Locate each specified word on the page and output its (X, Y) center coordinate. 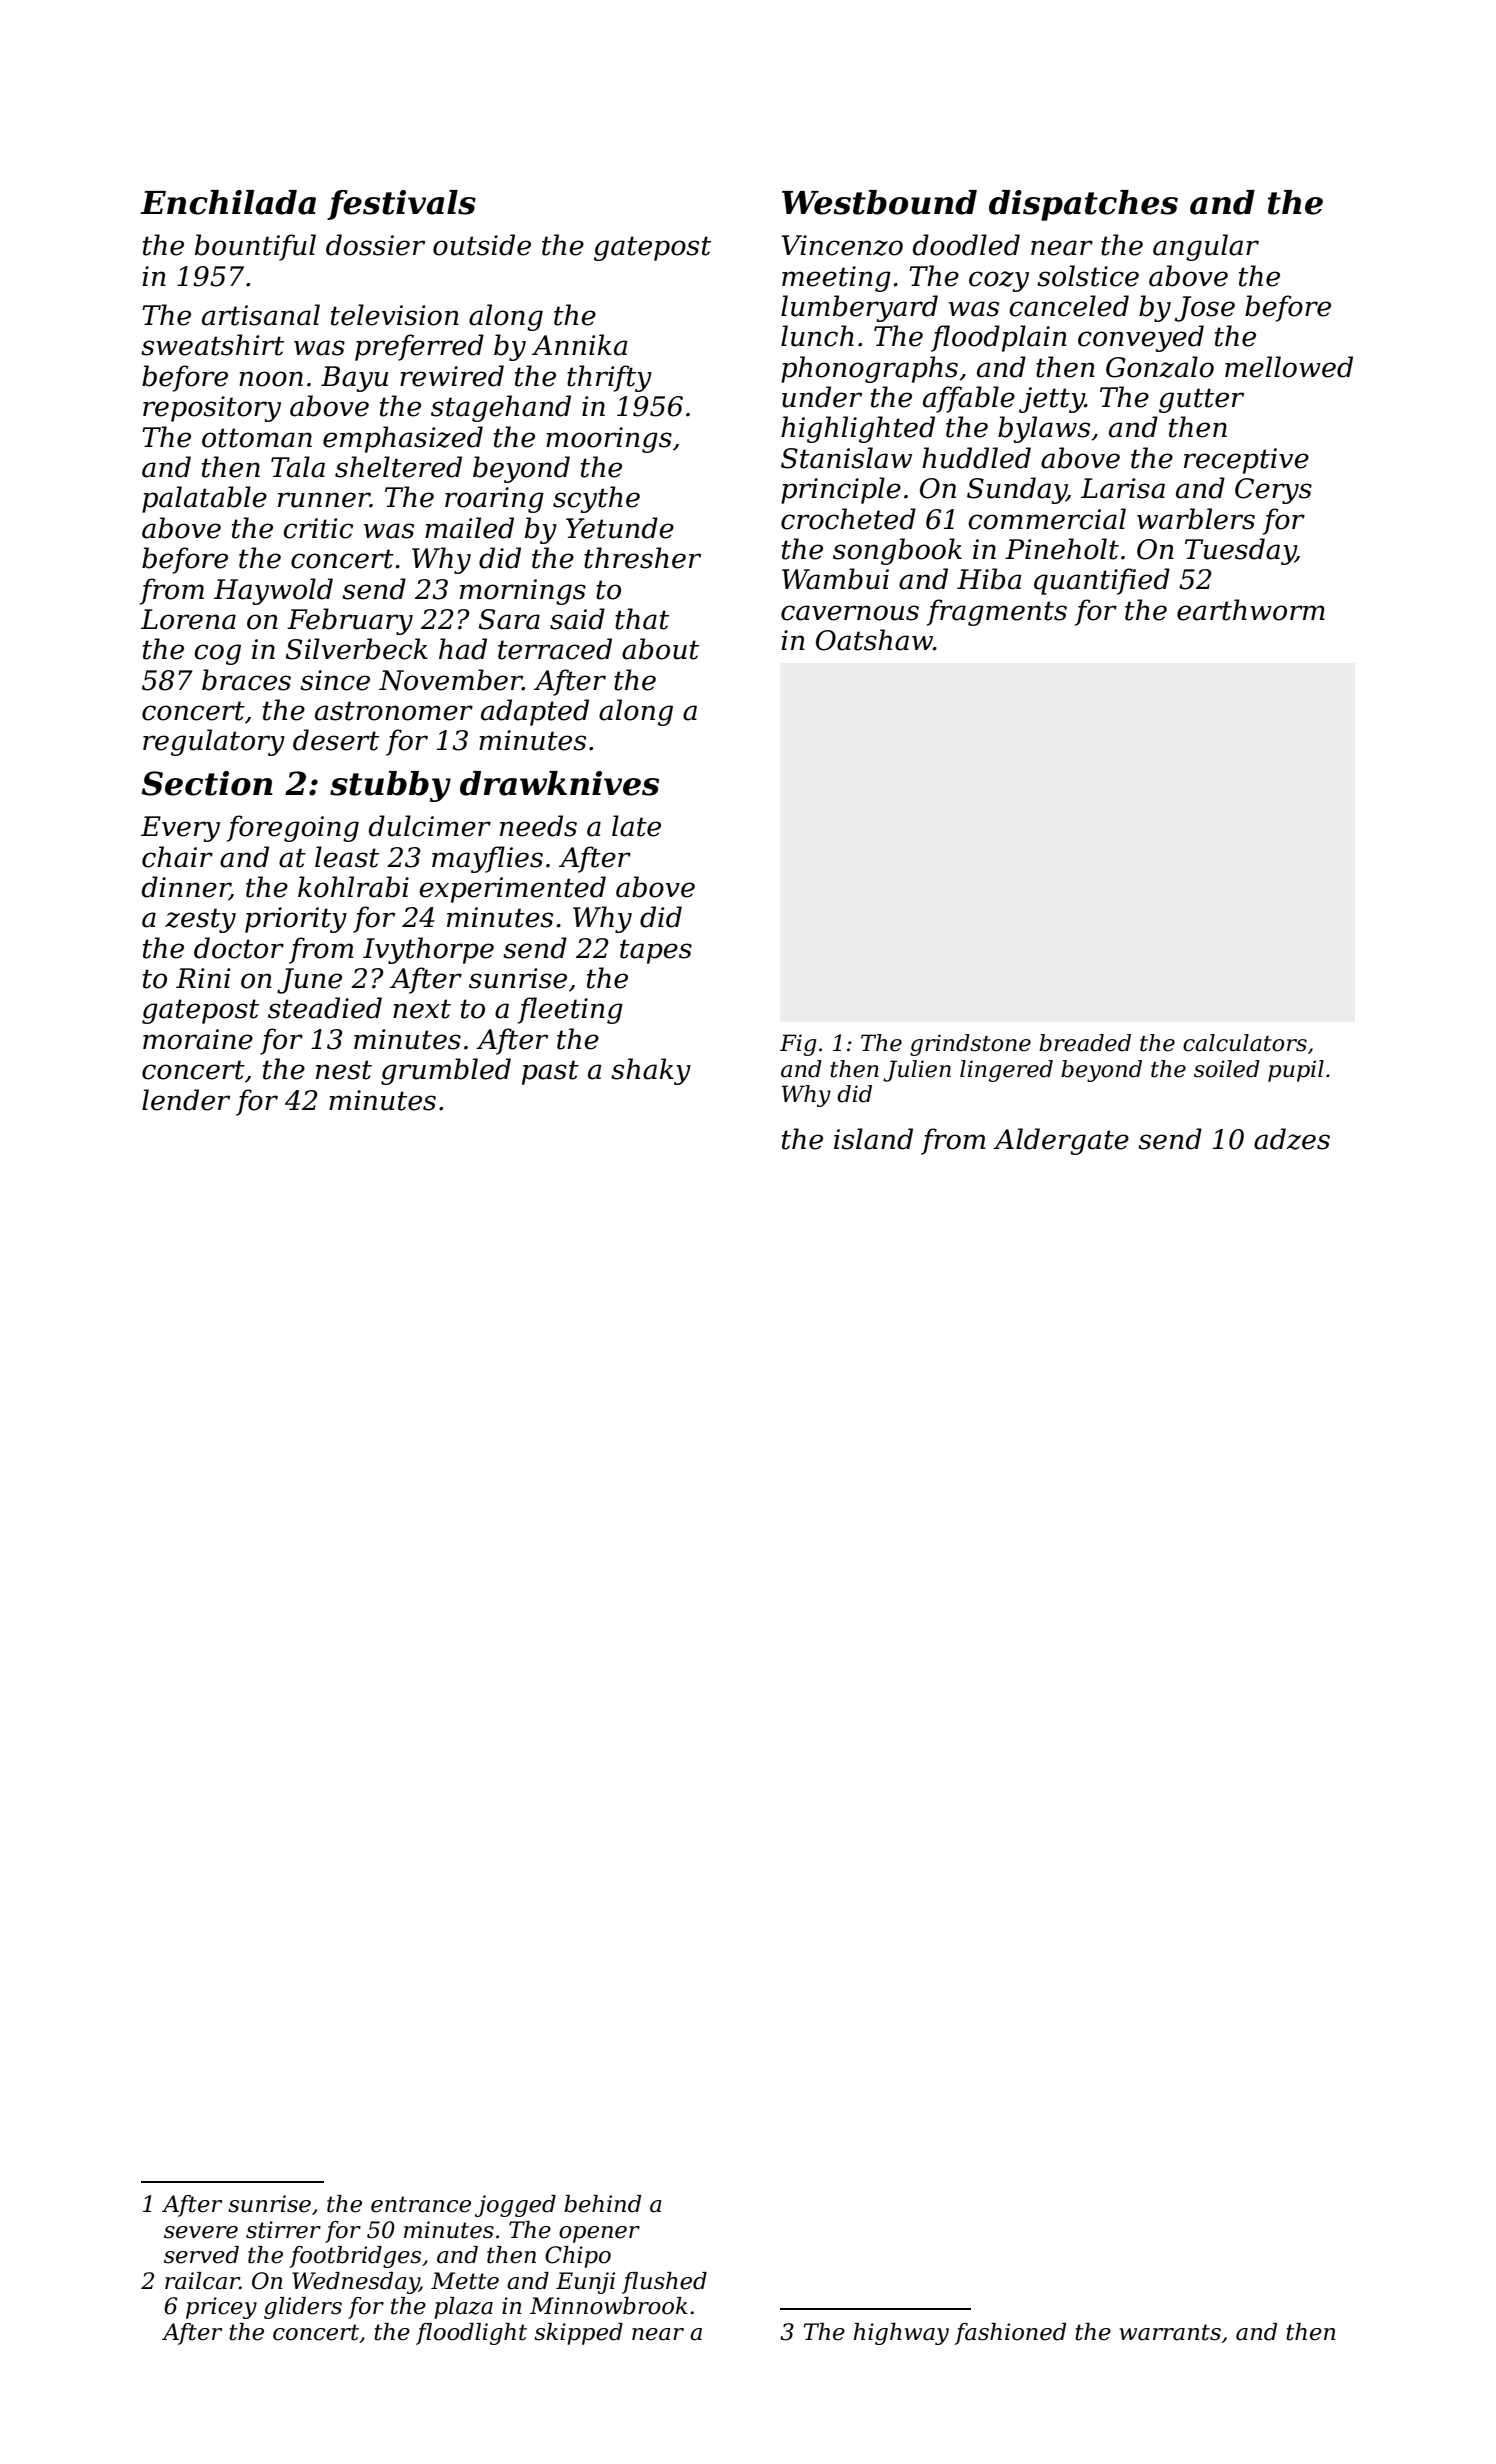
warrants (1170, 2332)
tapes (656, 951)
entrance (421, 2204)
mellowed (1289, 367)
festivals (401, 205)
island (873, 1139)
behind (602, 2204)
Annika (579, 345)
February (350, 621)
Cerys (1273, 491)
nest (344, 1070)
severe (201, 2232)
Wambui (835, 579)
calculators (1245, 1043)
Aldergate (1061, 1141)
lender (186, 1100)
